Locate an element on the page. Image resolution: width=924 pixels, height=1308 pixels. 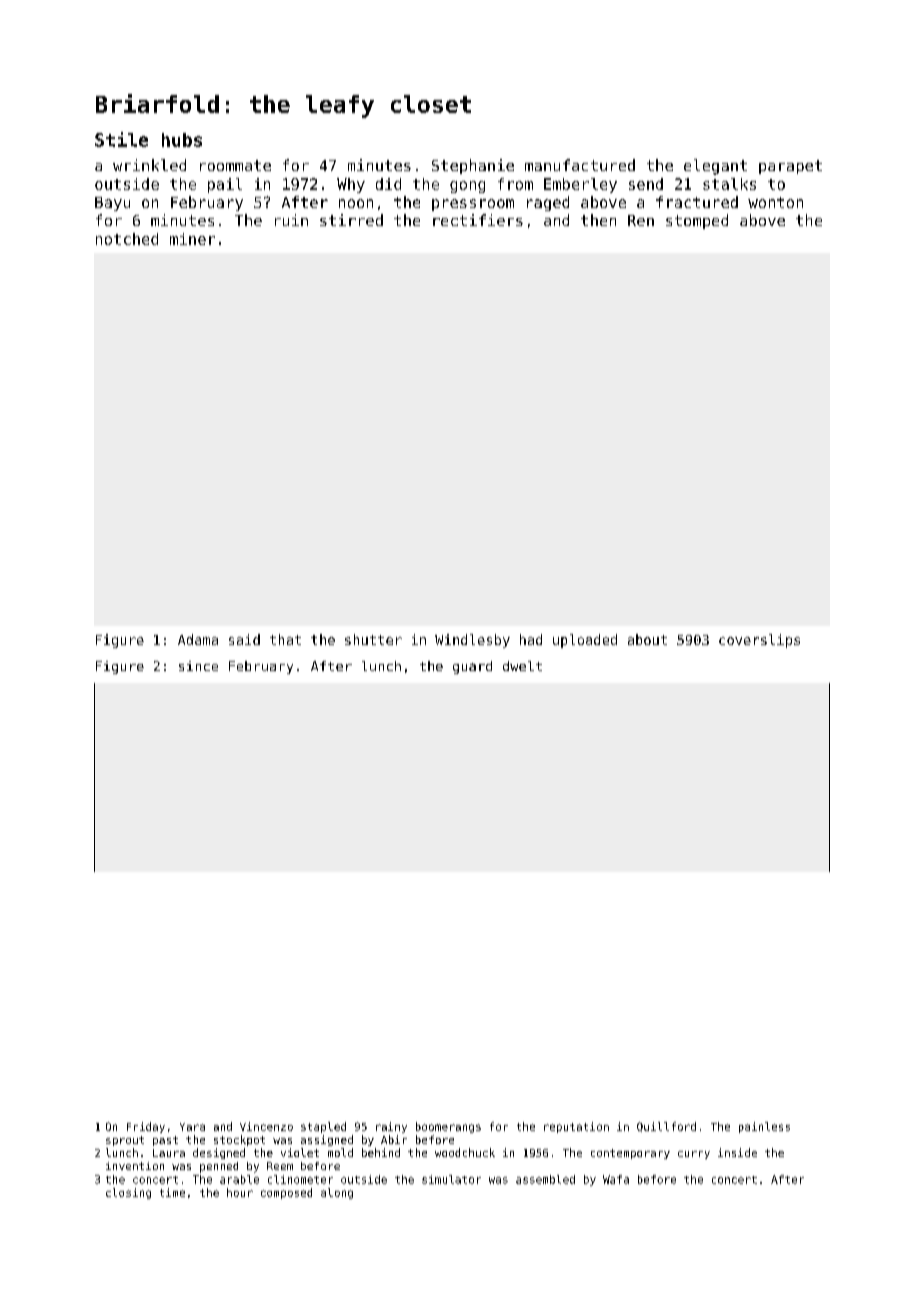
Bayu is located at coordinates (112, 204).
